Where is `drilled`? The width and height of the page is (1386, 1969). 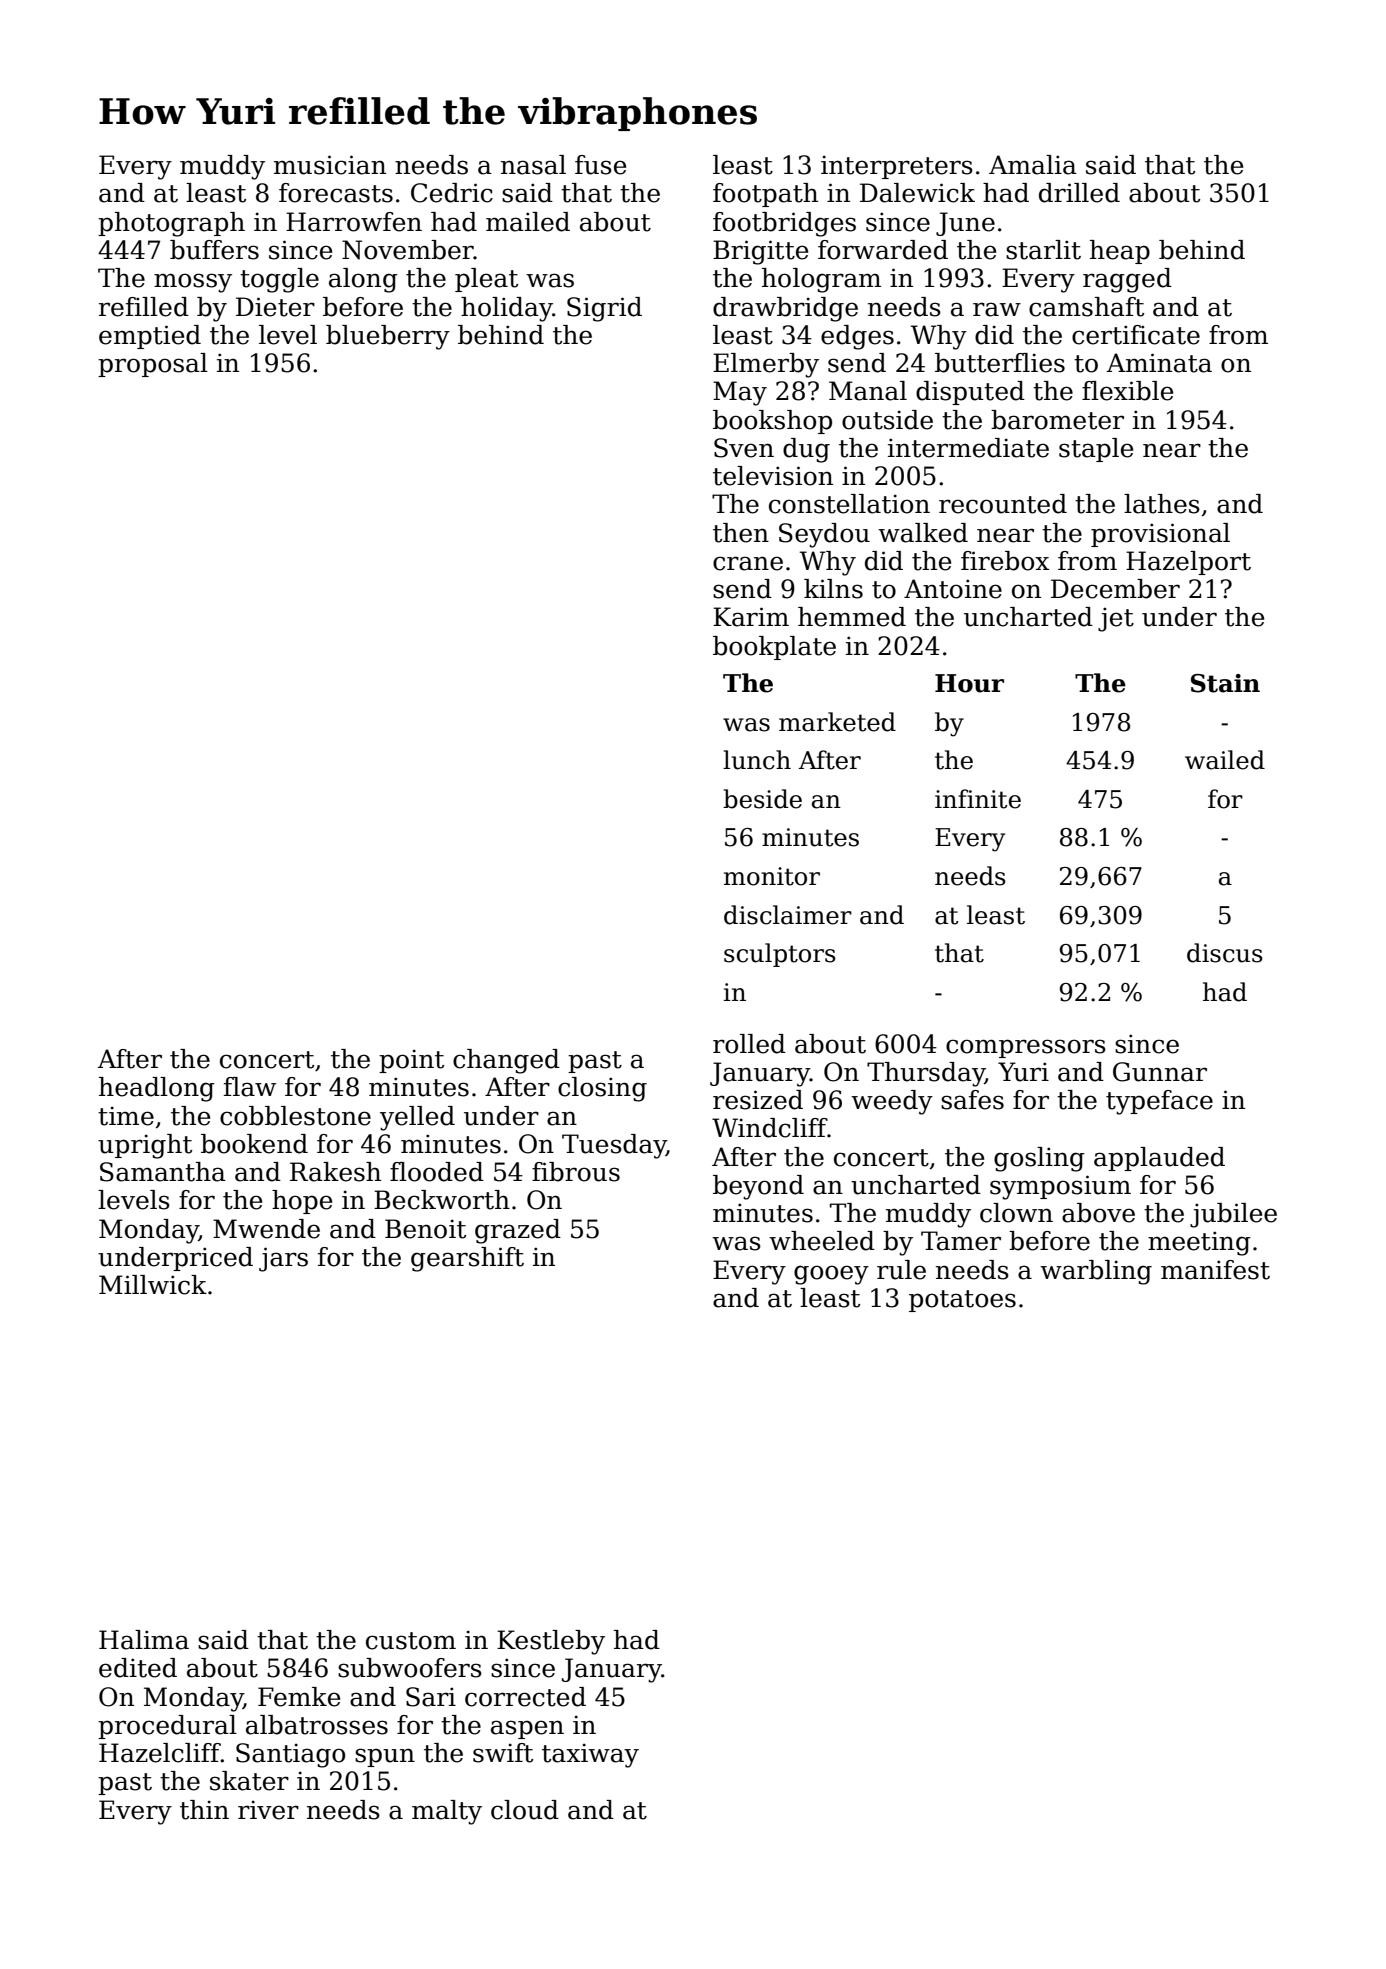
drilled is located at coordinates (1079, 193).
